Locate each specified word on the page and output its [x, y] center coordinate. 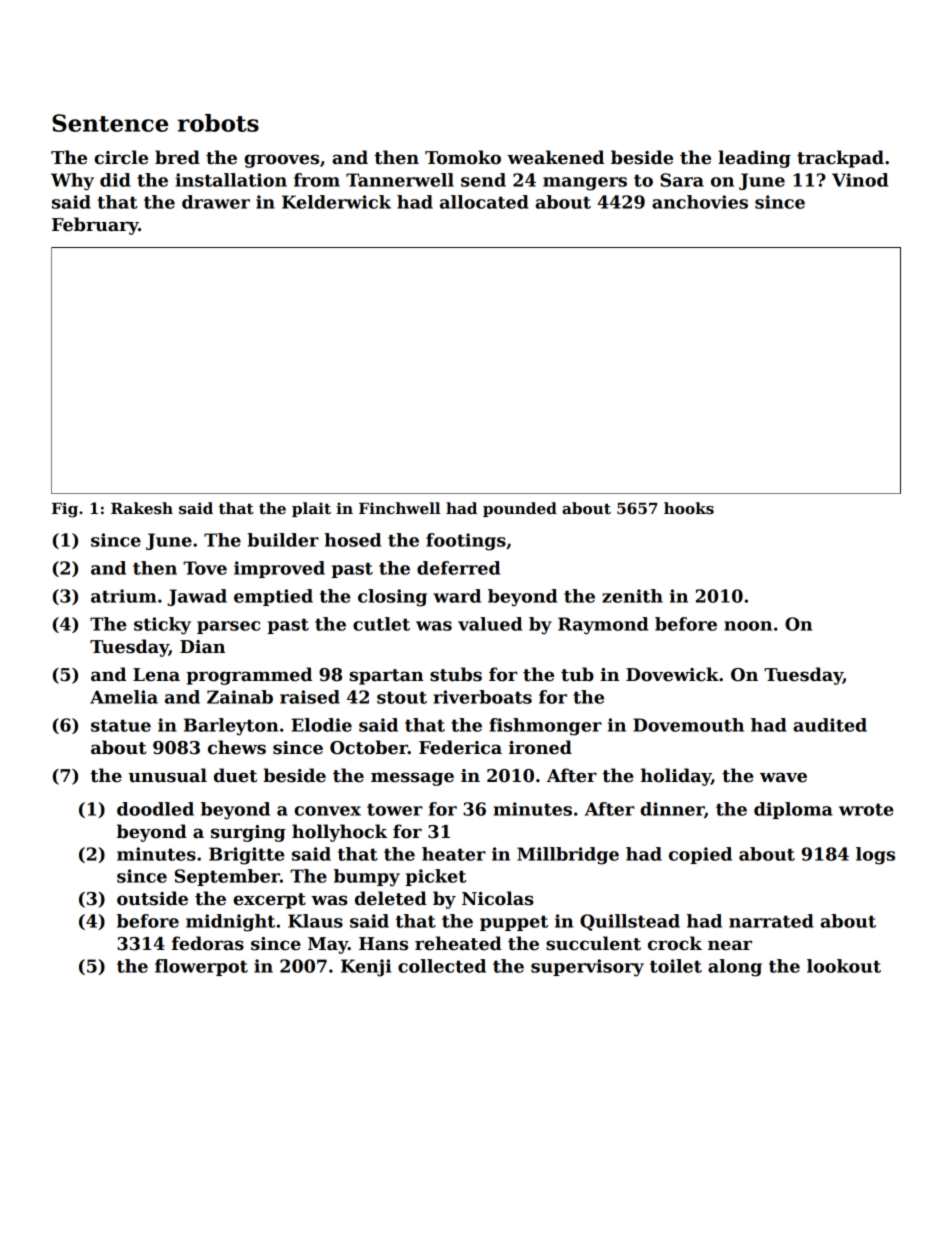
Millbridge [568, 856]
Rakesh [142, 508]
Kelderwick [336, 202]
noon [748, 626]
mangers [585, 184]
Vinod [860, 180]
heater [454, 854]
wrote [866, 809]
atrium [124, 596]
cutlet [381, 624]
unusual [167, 775]
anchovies [700, 202]
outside [152, 898]
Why [72, 182]
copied [700, 855]
